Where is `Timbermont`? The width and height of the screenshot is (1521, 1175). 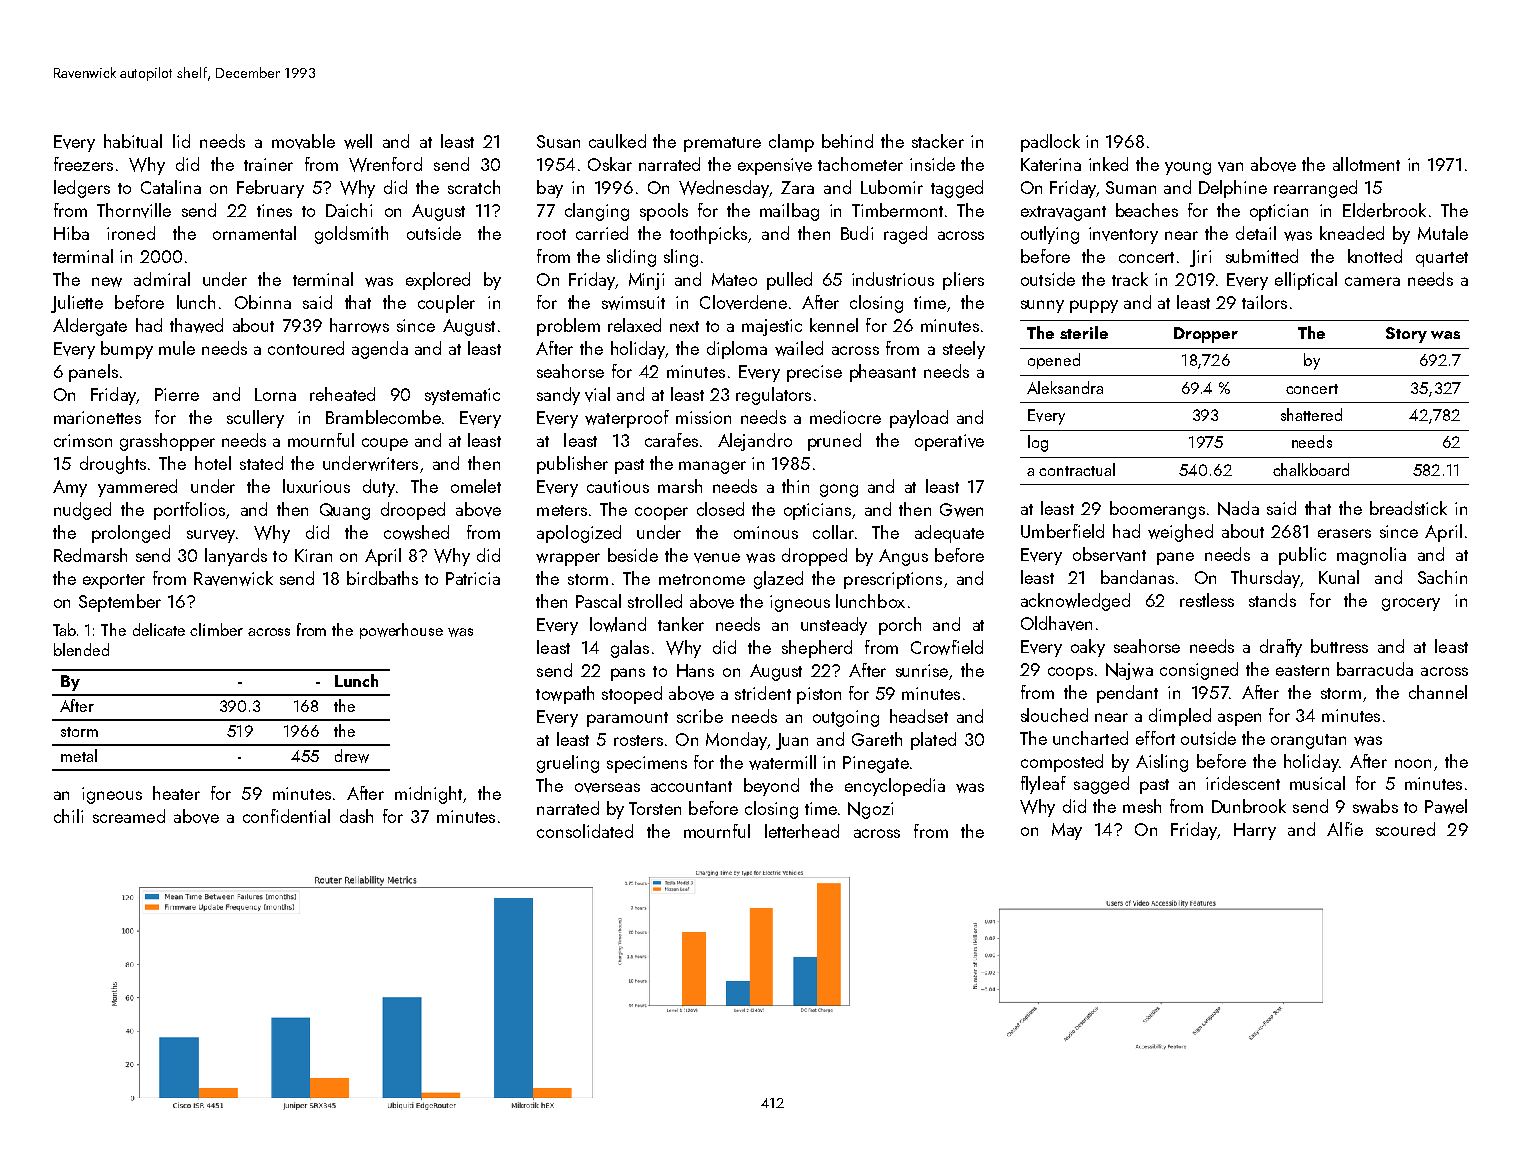 Timbermont is located at coordinates (897, 210).
